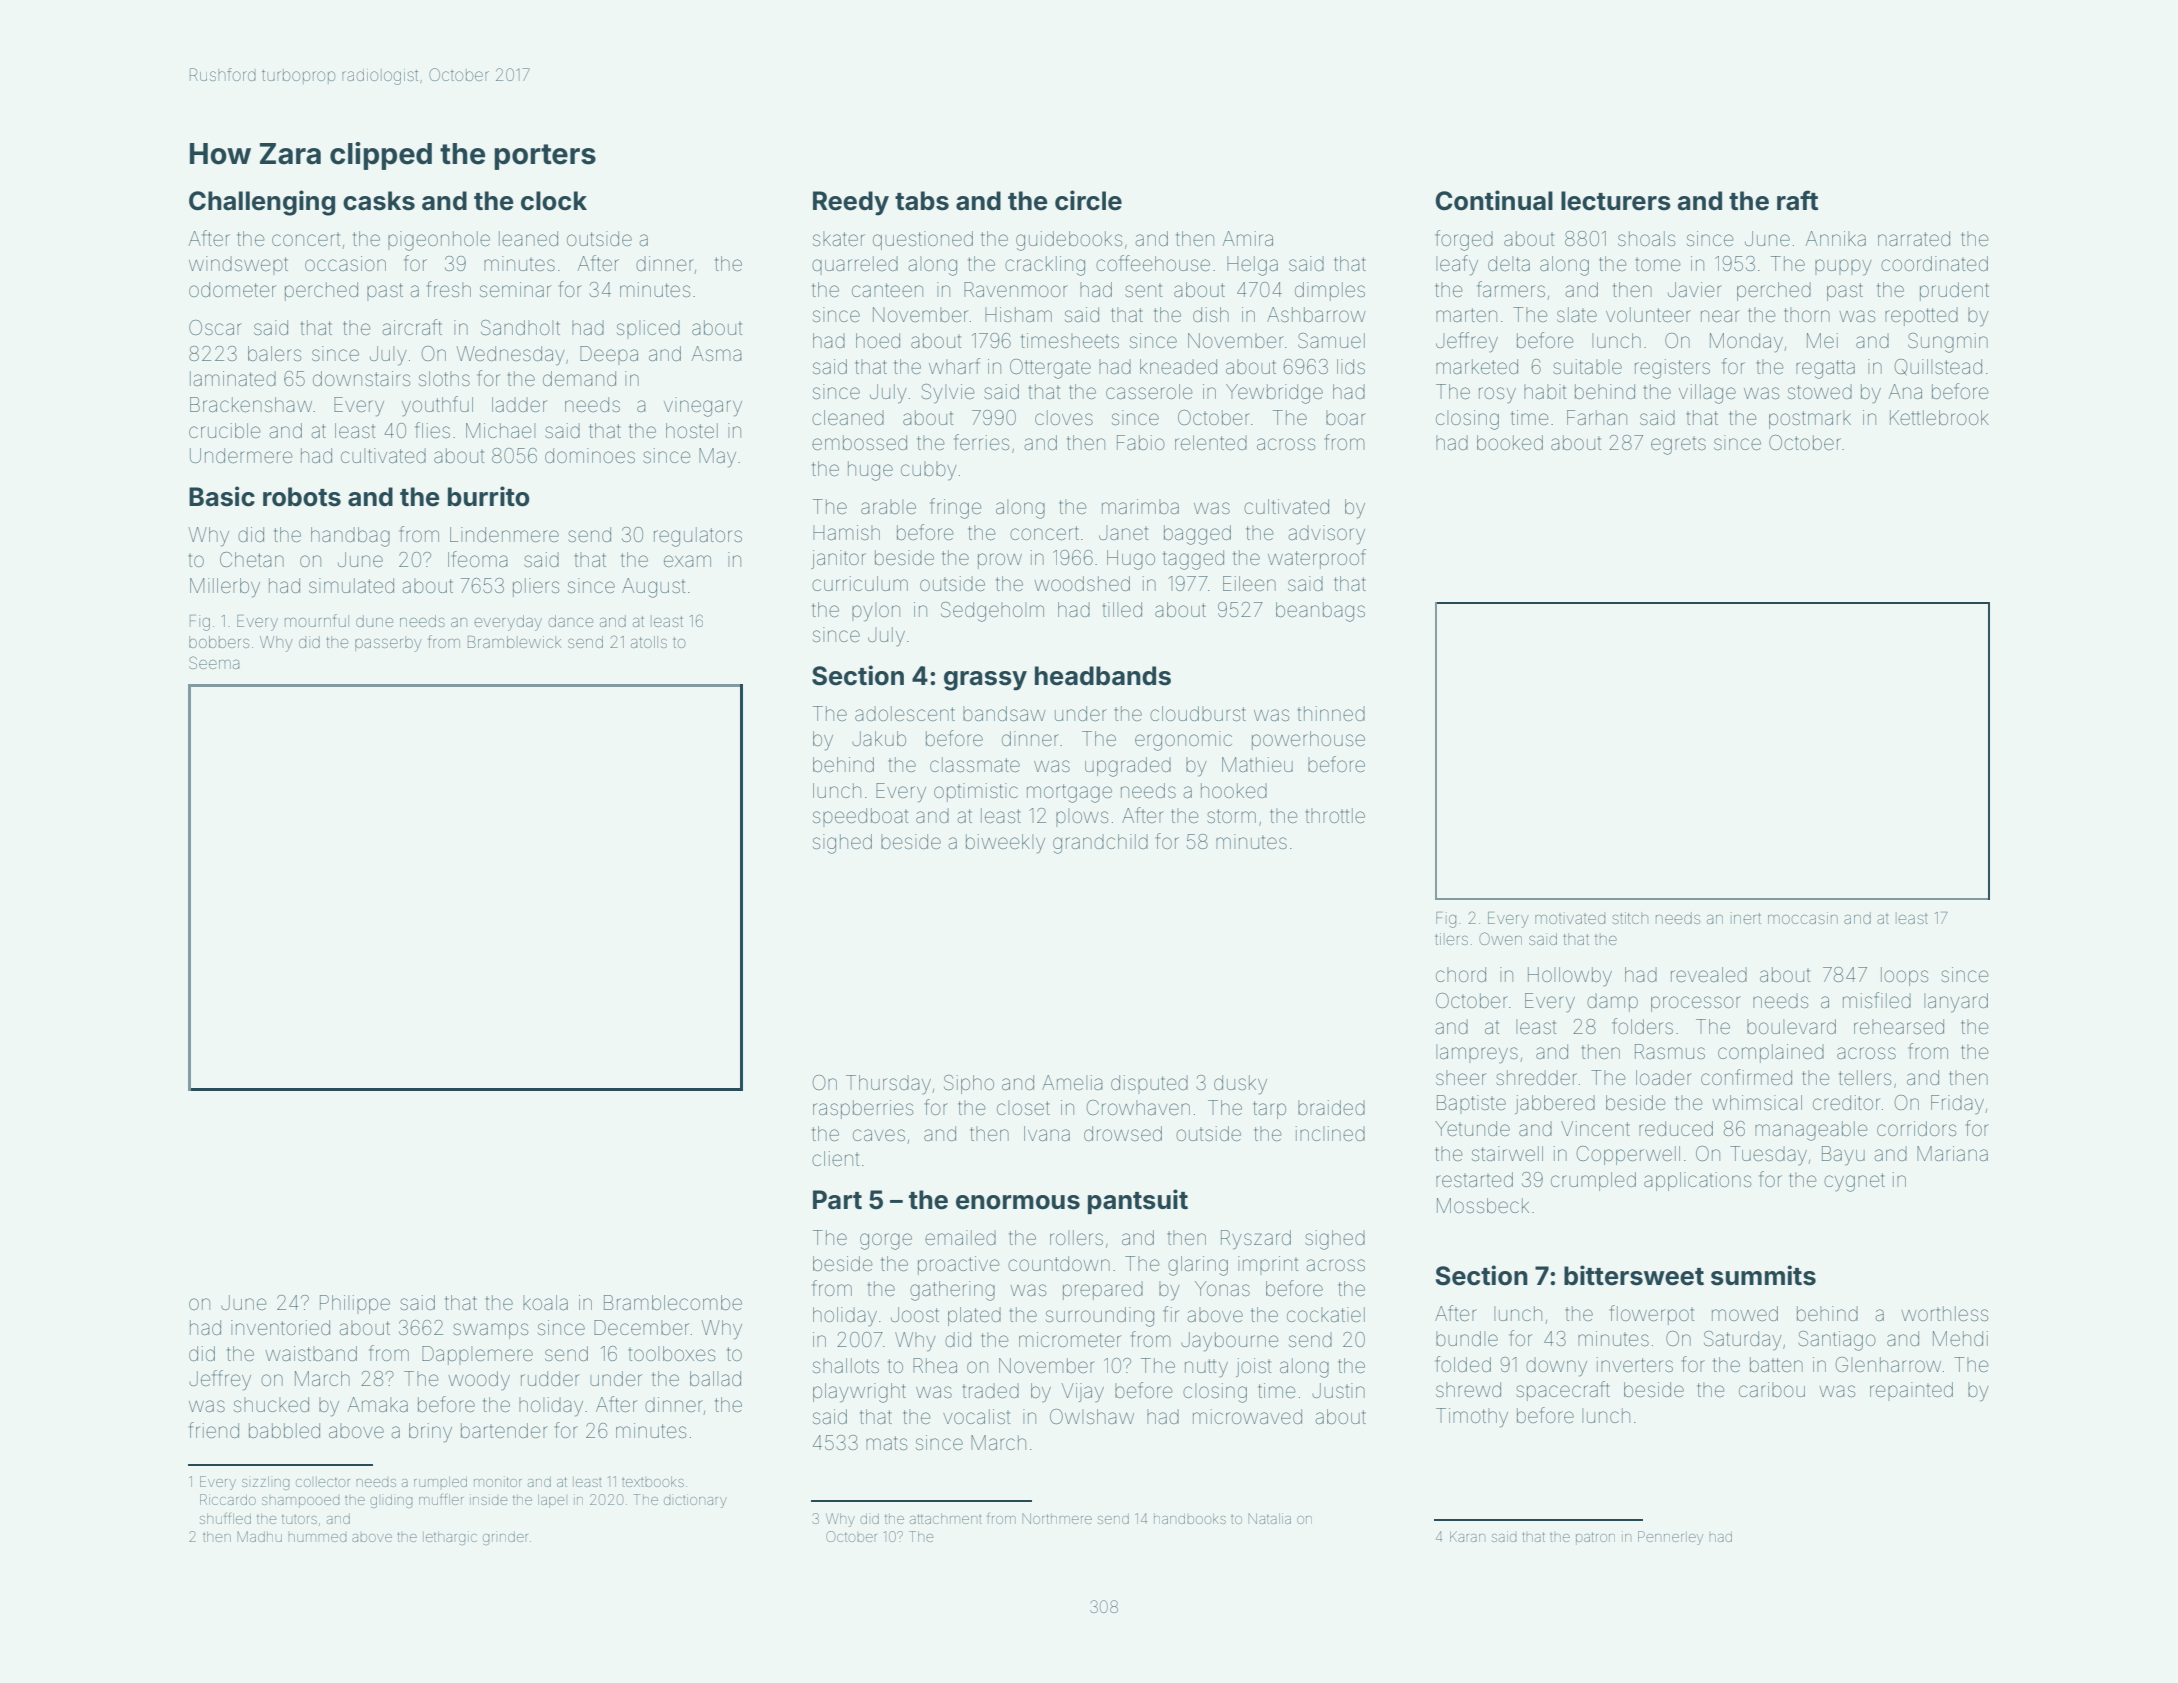  Describe the element at coordinates (1222, 1288) in the document. I see `Yonas` at that location.
